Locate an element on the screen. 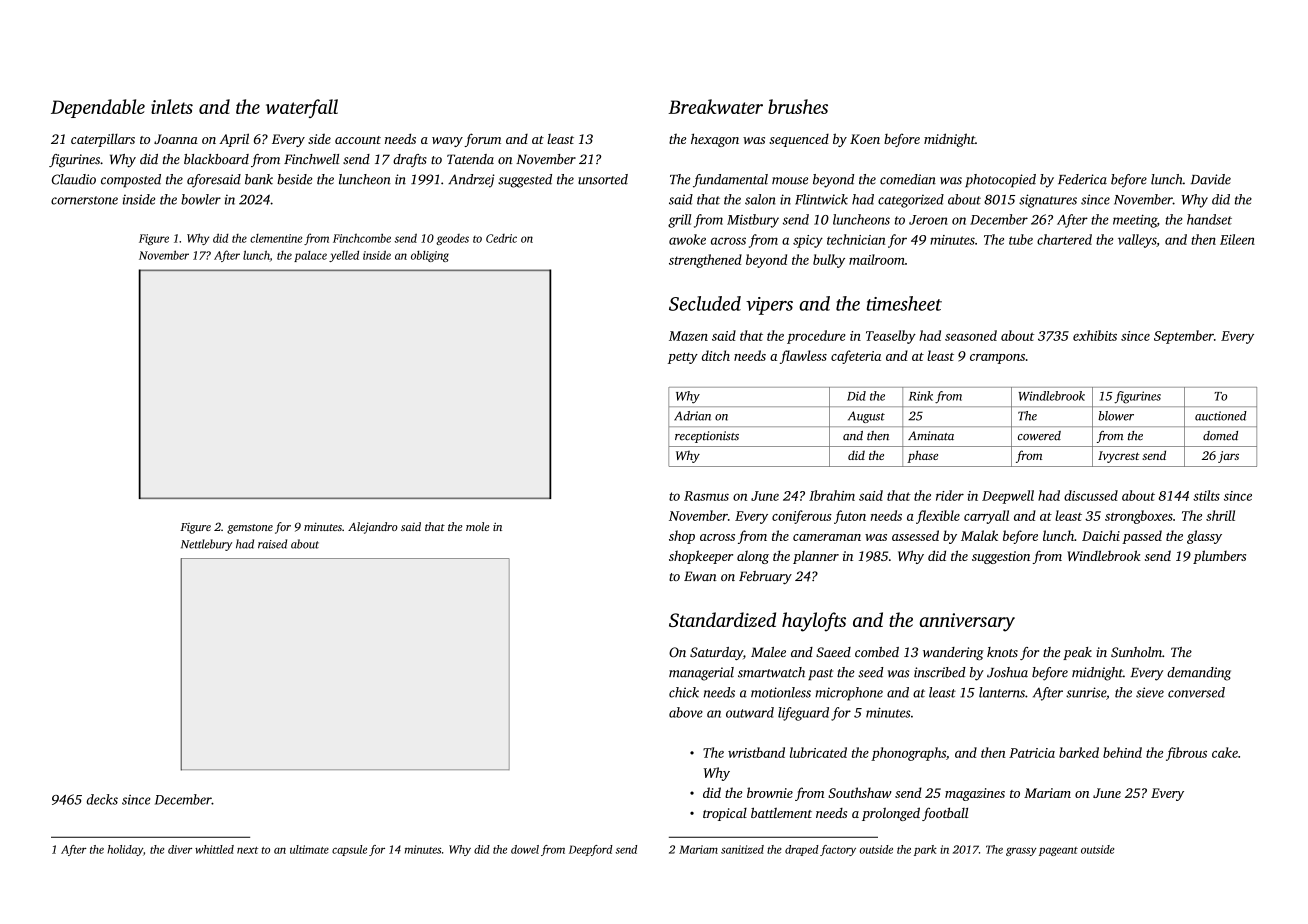 This screenshot has width=1308, height=924. Adrian is located at coordinates (692, 416).
